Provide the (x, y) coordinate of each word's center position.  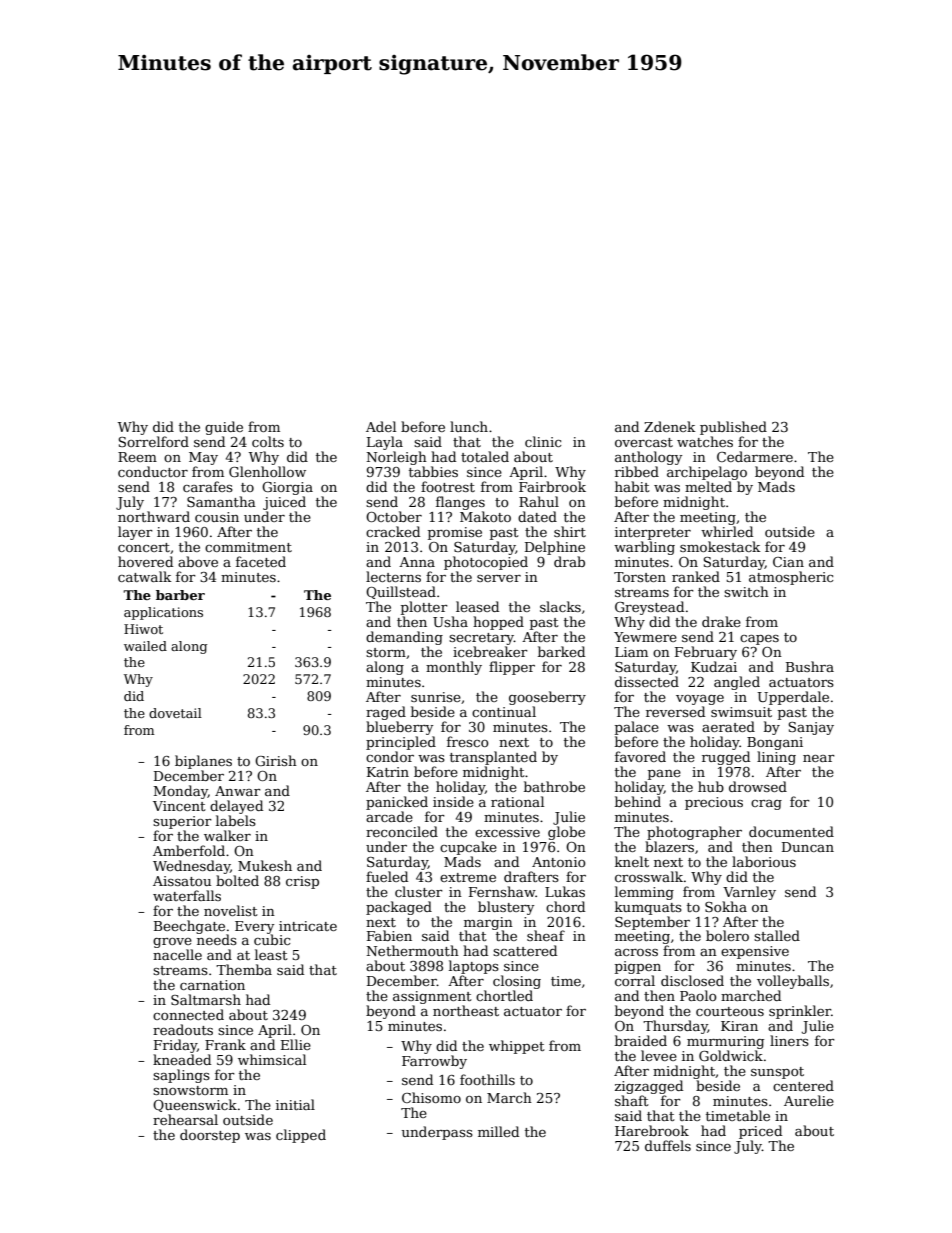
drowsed (758, 786)
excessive (507, 832)
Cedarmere (755, 456)
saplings (181, 1076)
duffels (668, 1145)
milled (498, 1131)
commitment (248, 547)
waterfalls (187, 895)
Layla (385, 443)
